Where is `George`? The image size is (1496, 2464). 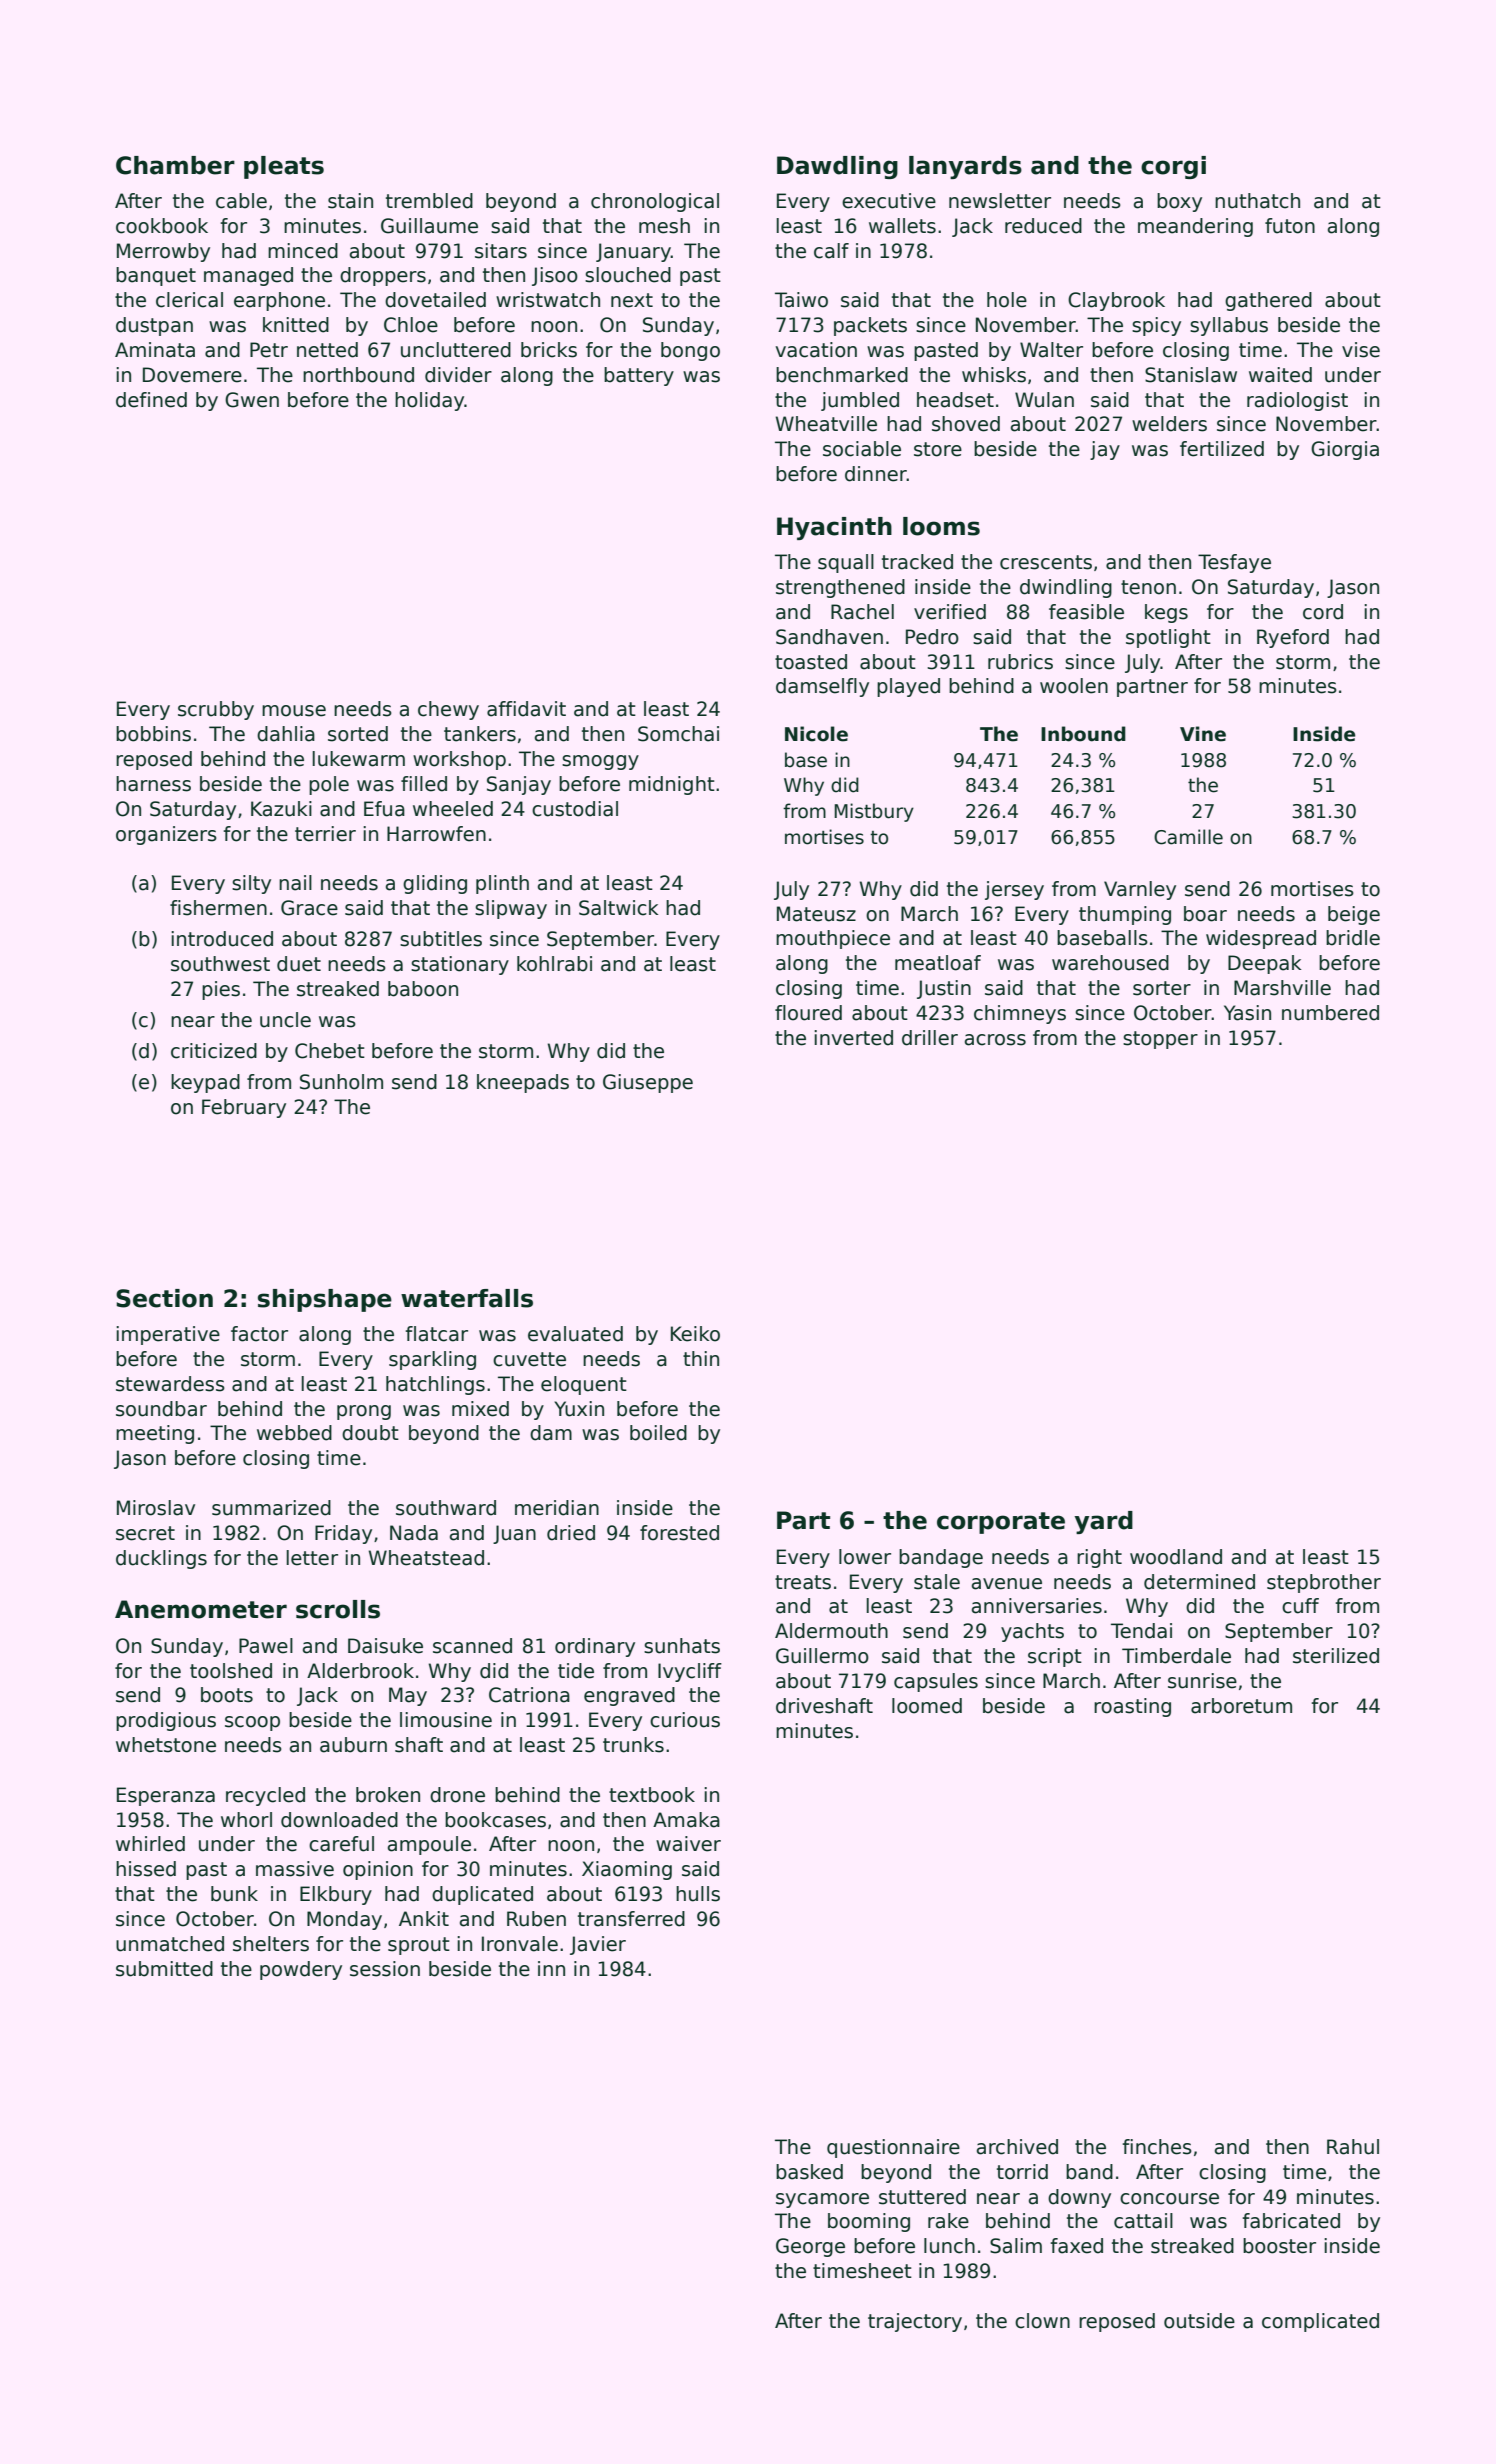 George is located at coordinates (810, 2247).
